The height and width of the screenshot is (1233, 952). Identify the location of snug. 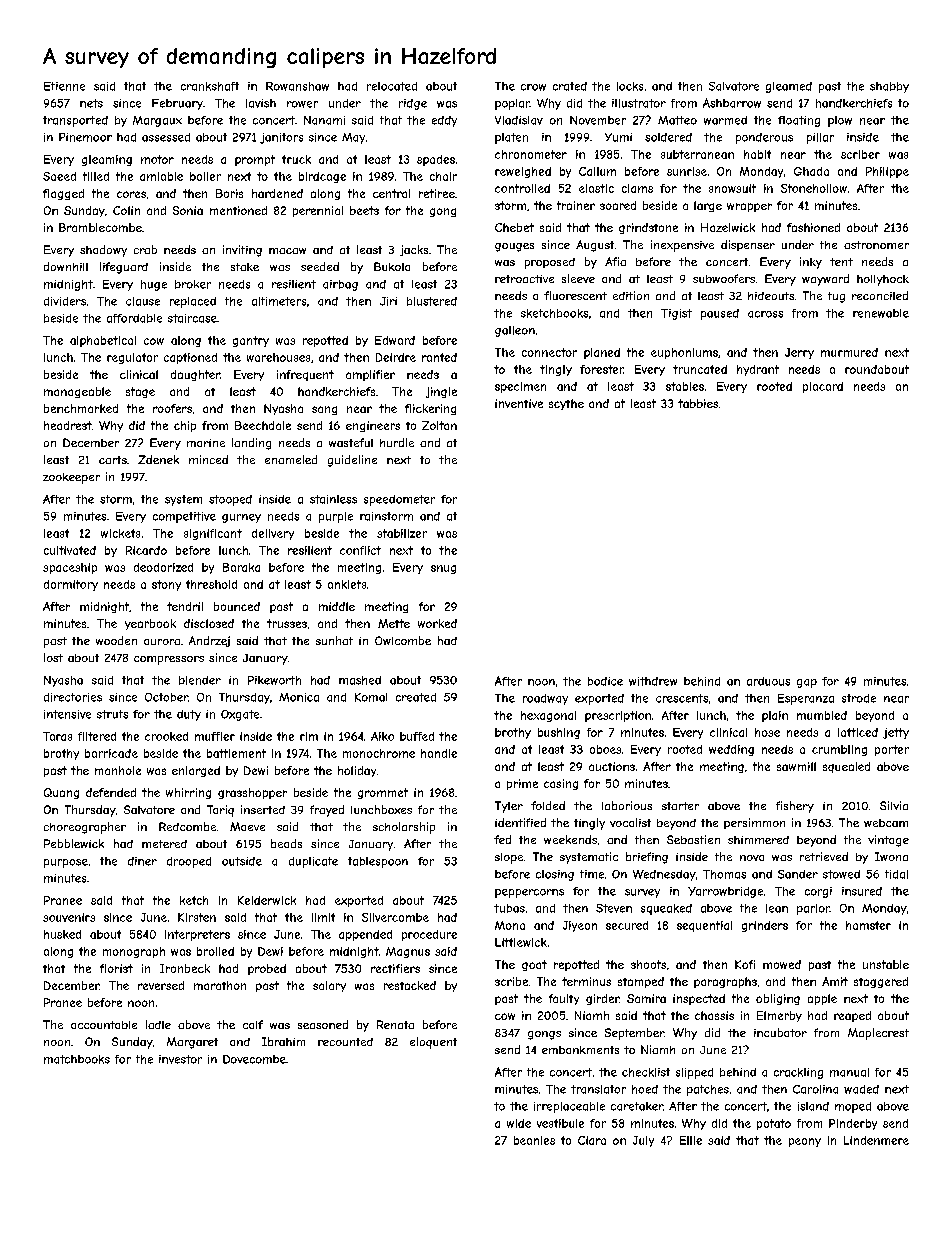
(443, 569).
